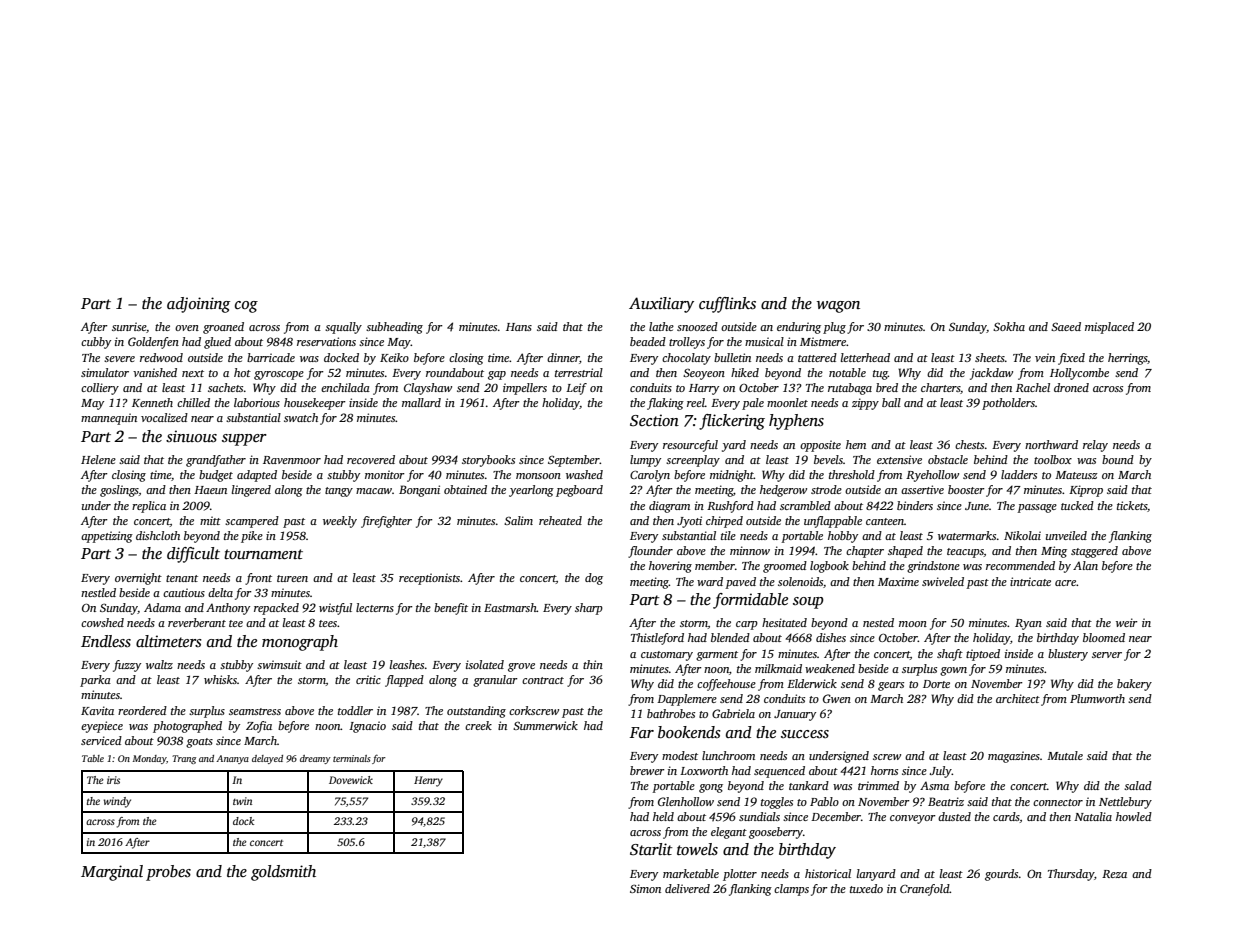 The height and width of the page is (952, 1233). What do you see at coordinates (1065, 583) in the page?
I see `acre` at bounding box center [1065, 583].
